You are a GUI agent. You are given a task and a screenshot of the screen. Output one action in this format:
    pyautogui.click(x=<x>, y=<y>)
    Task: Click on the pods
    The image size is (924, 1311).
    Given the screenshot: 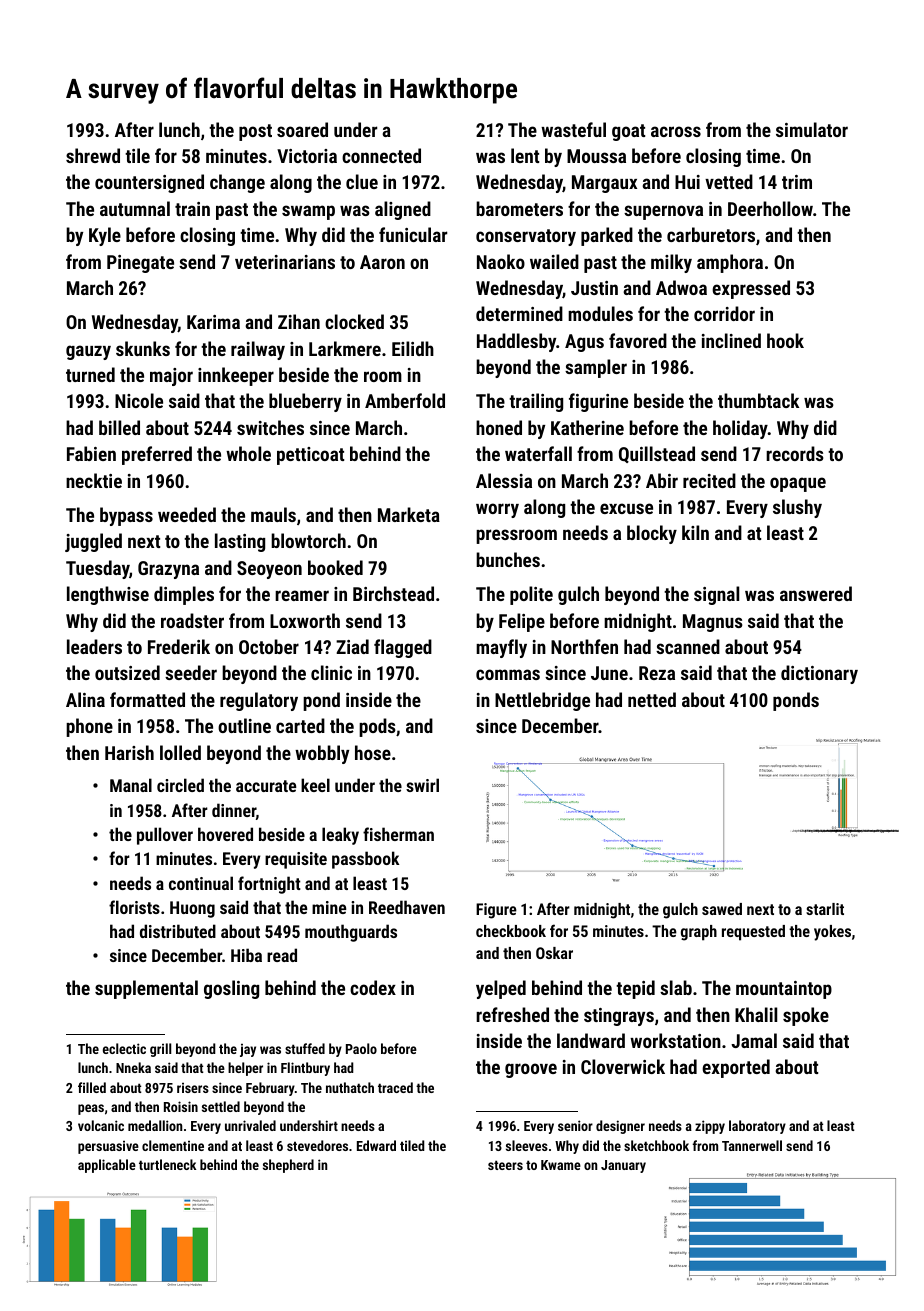 What is the action you would take?
    pyautogui.click(x=377, y=727)
